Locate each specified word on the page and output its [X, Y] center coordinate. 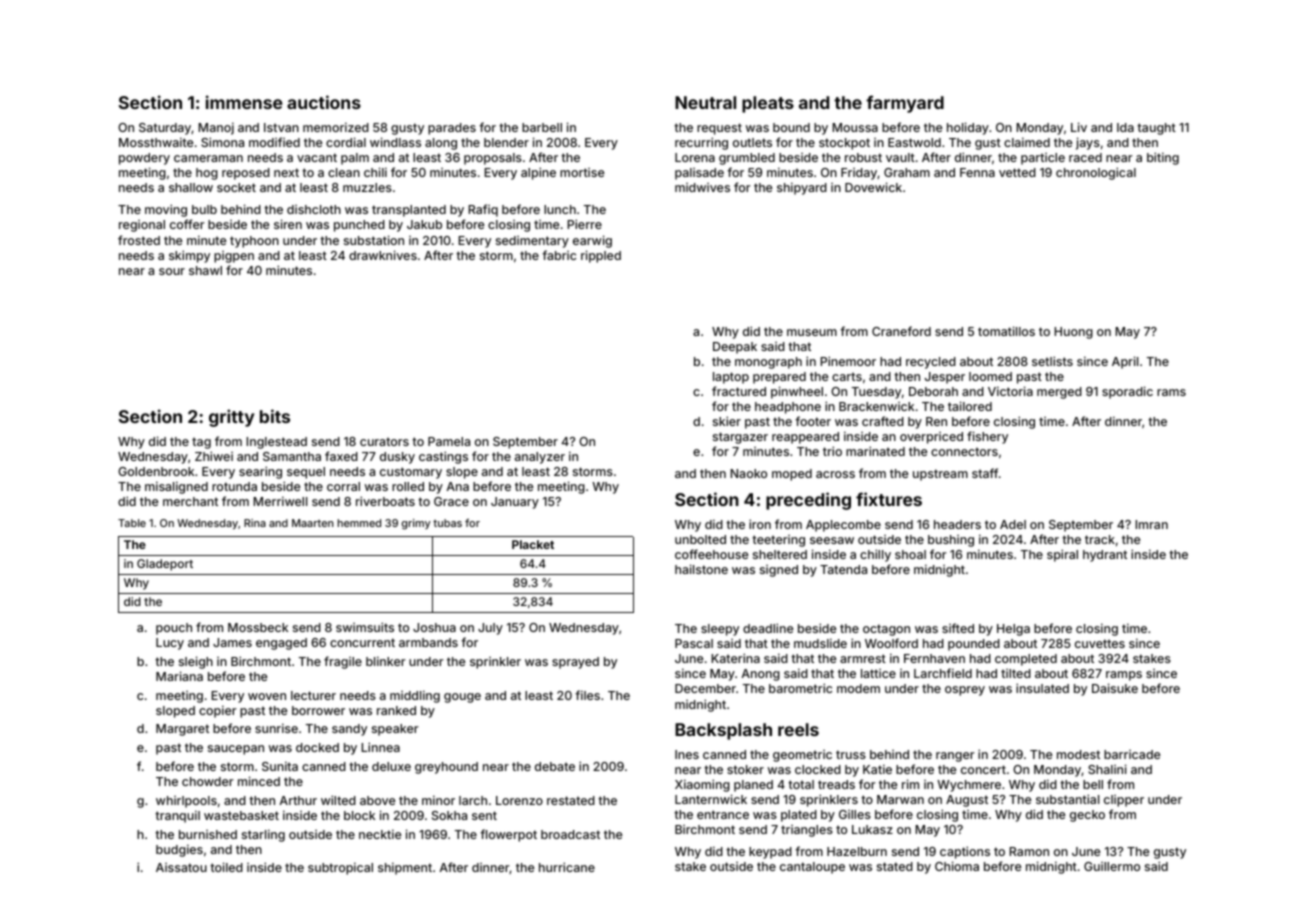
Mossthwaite [156, 142]
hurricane [567, 867]
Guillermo [1112, 866]
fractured [739, 391]
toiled [226, 867]
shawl [205, 270]
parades [452, 129]
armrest [863, 658]
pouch [174, 629]
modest [1078, 754]
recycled [931, 363]
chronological [1096, 173]
